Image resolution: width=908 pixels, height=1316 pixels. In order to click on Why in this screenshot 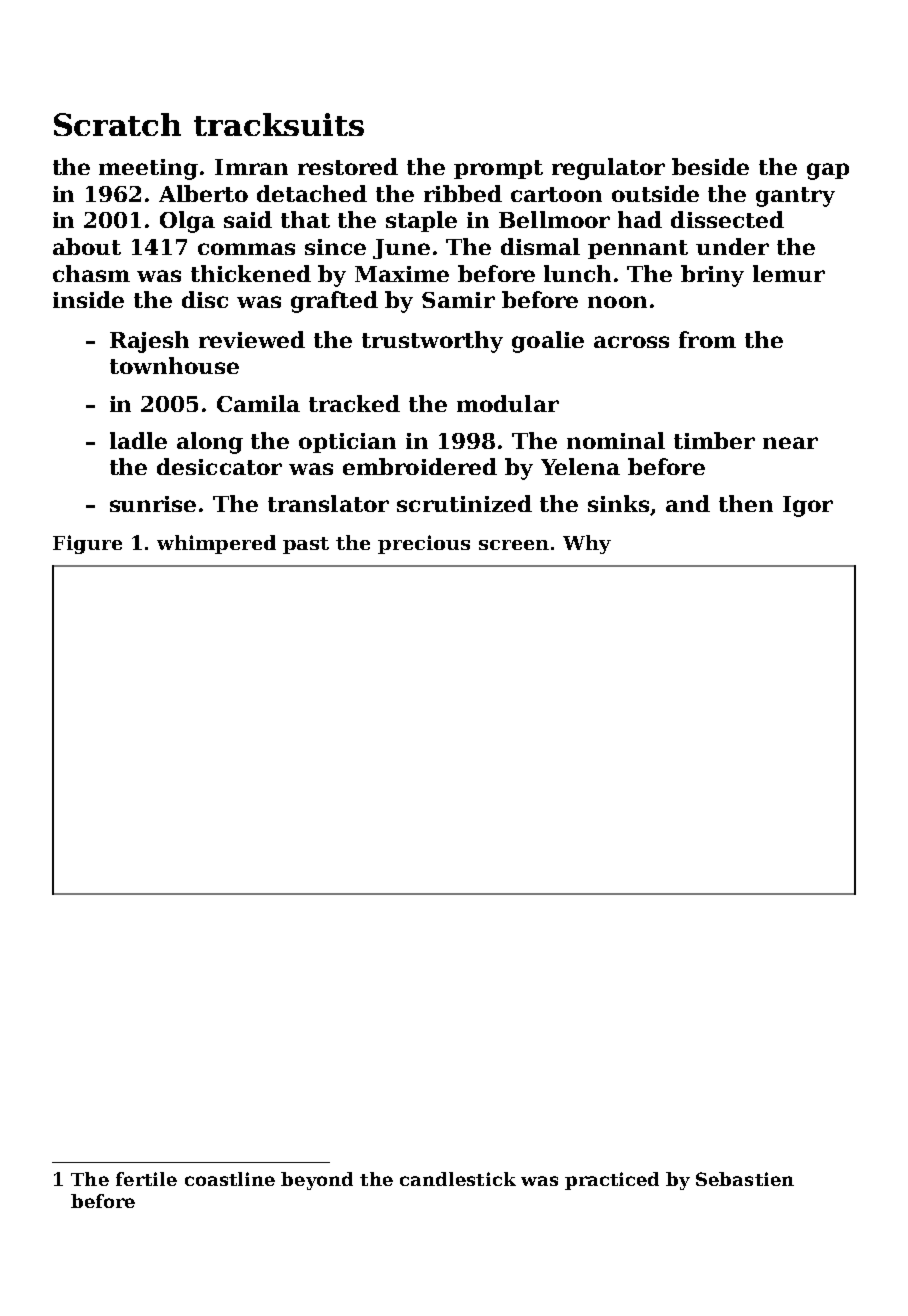, I will do `click(587, 544)`.
